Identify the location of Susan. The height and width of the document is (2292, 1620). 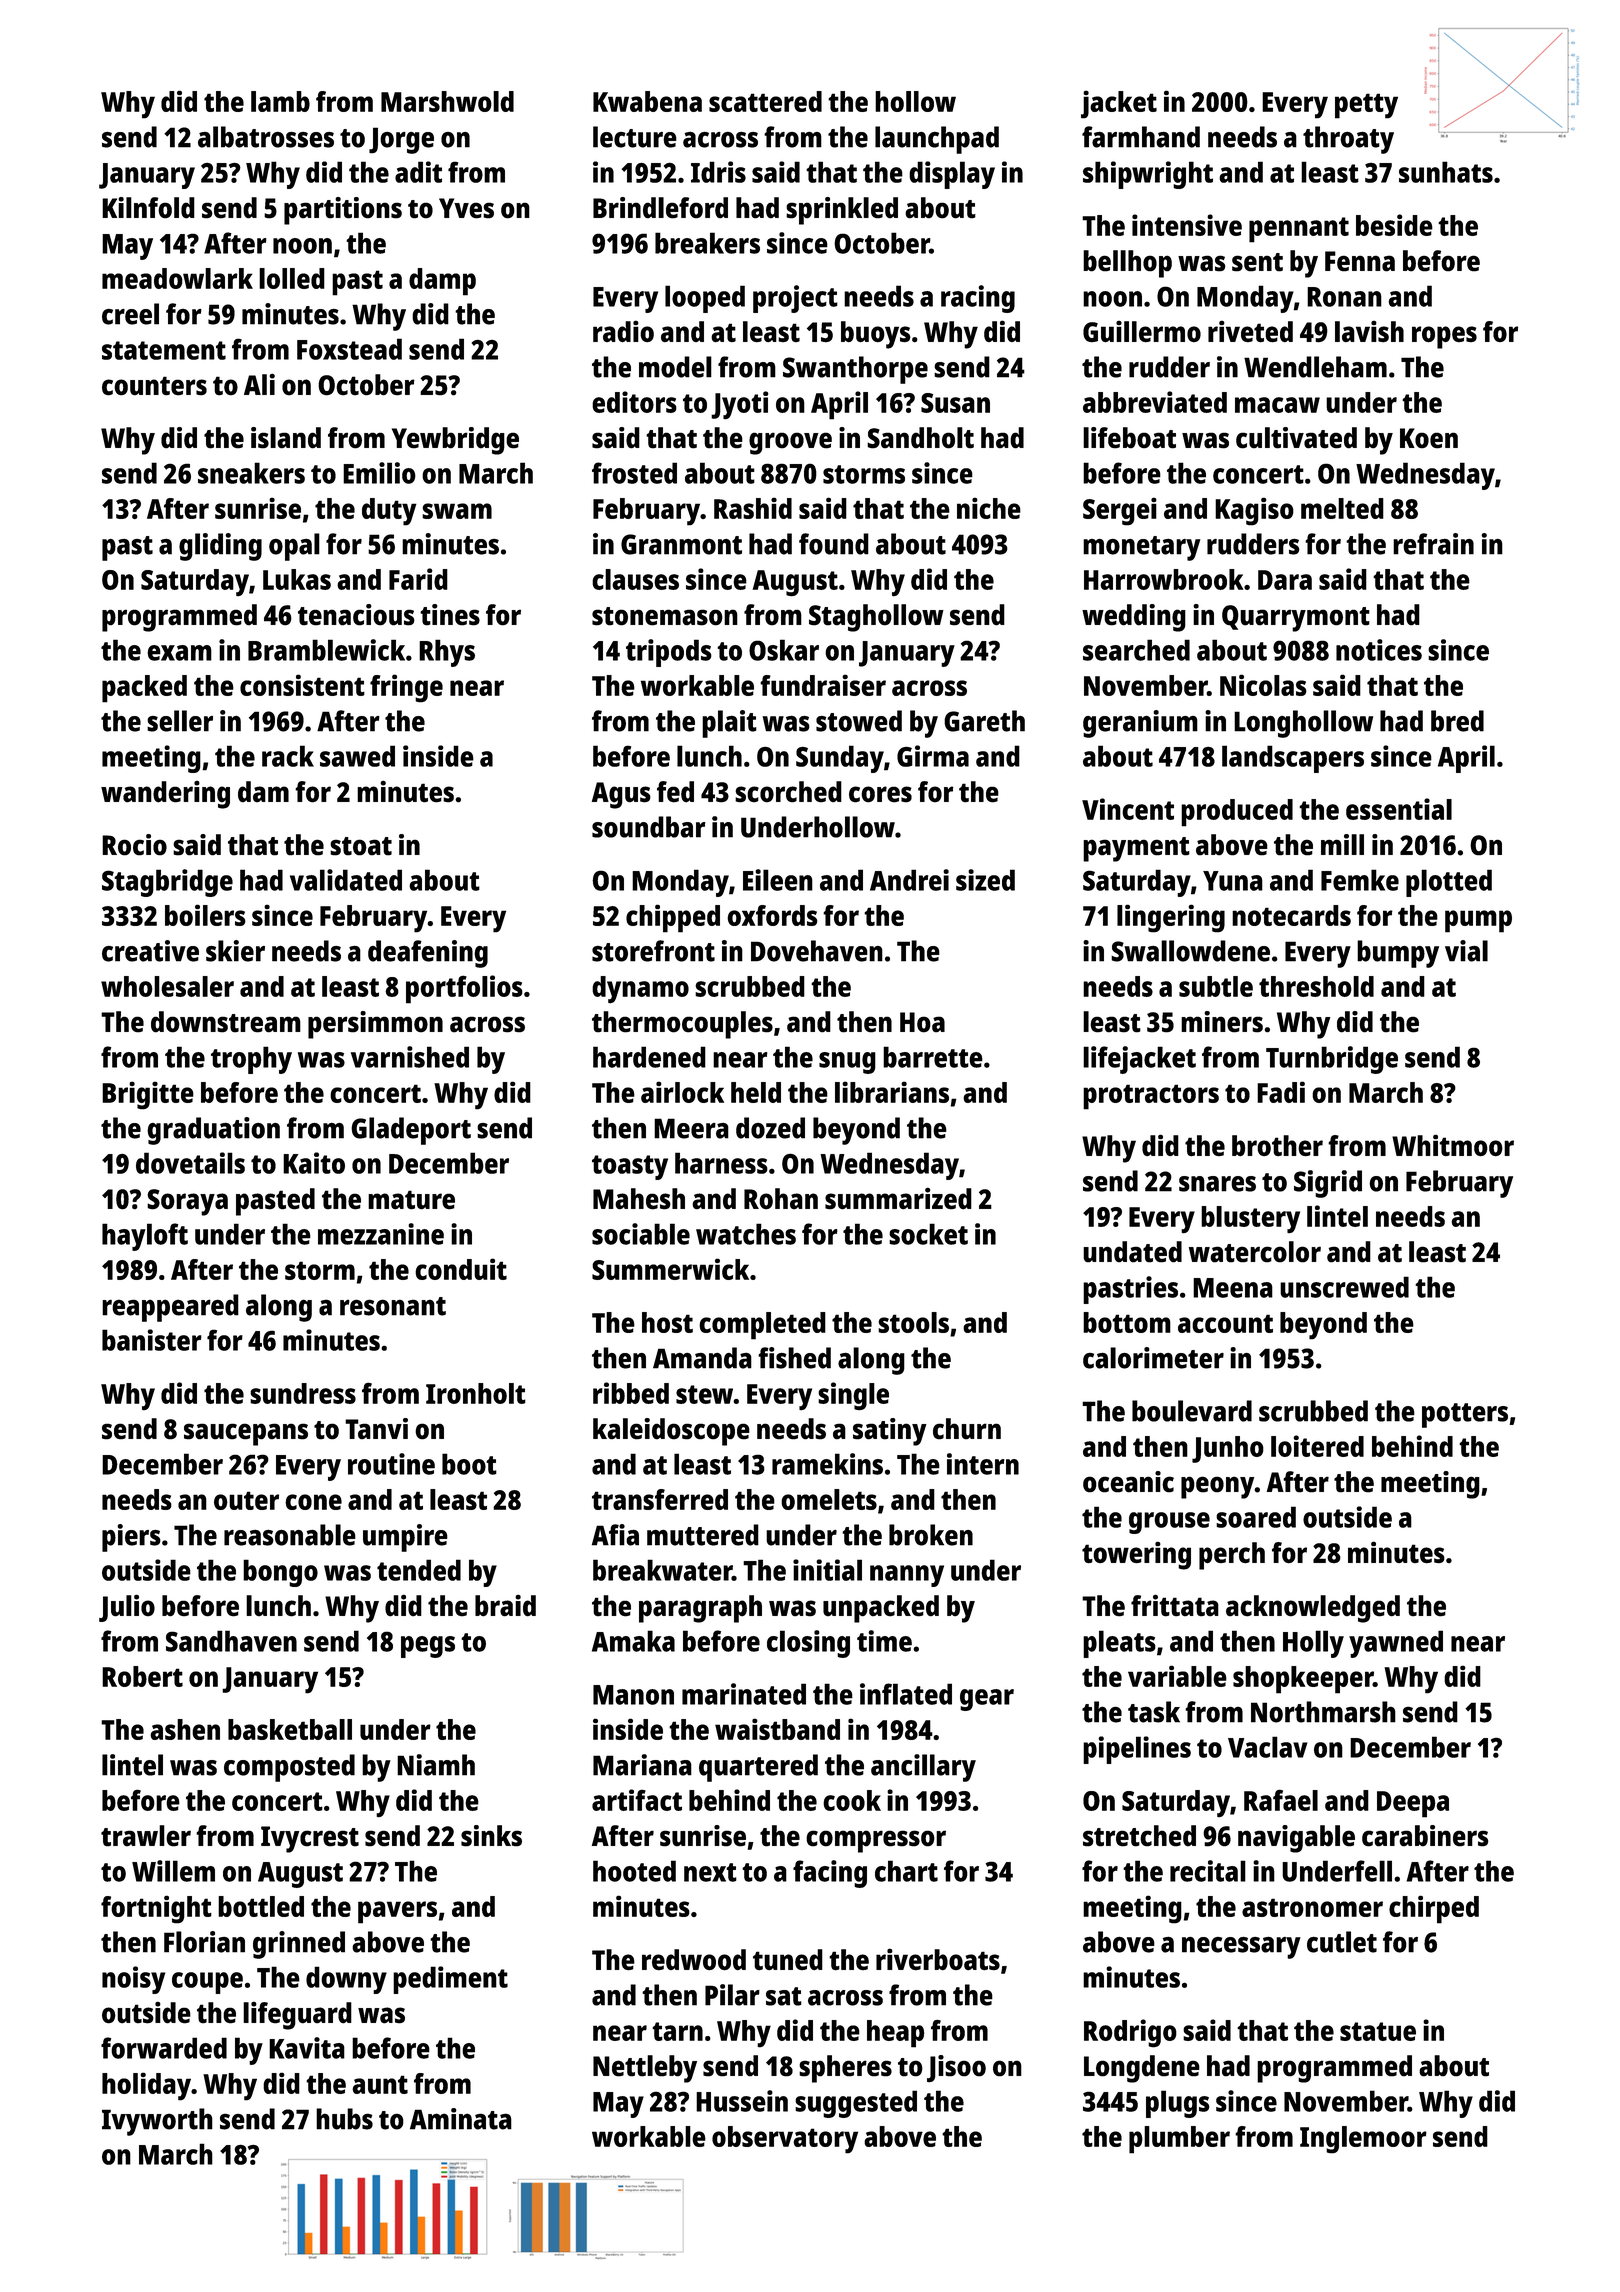
(955, 403).
